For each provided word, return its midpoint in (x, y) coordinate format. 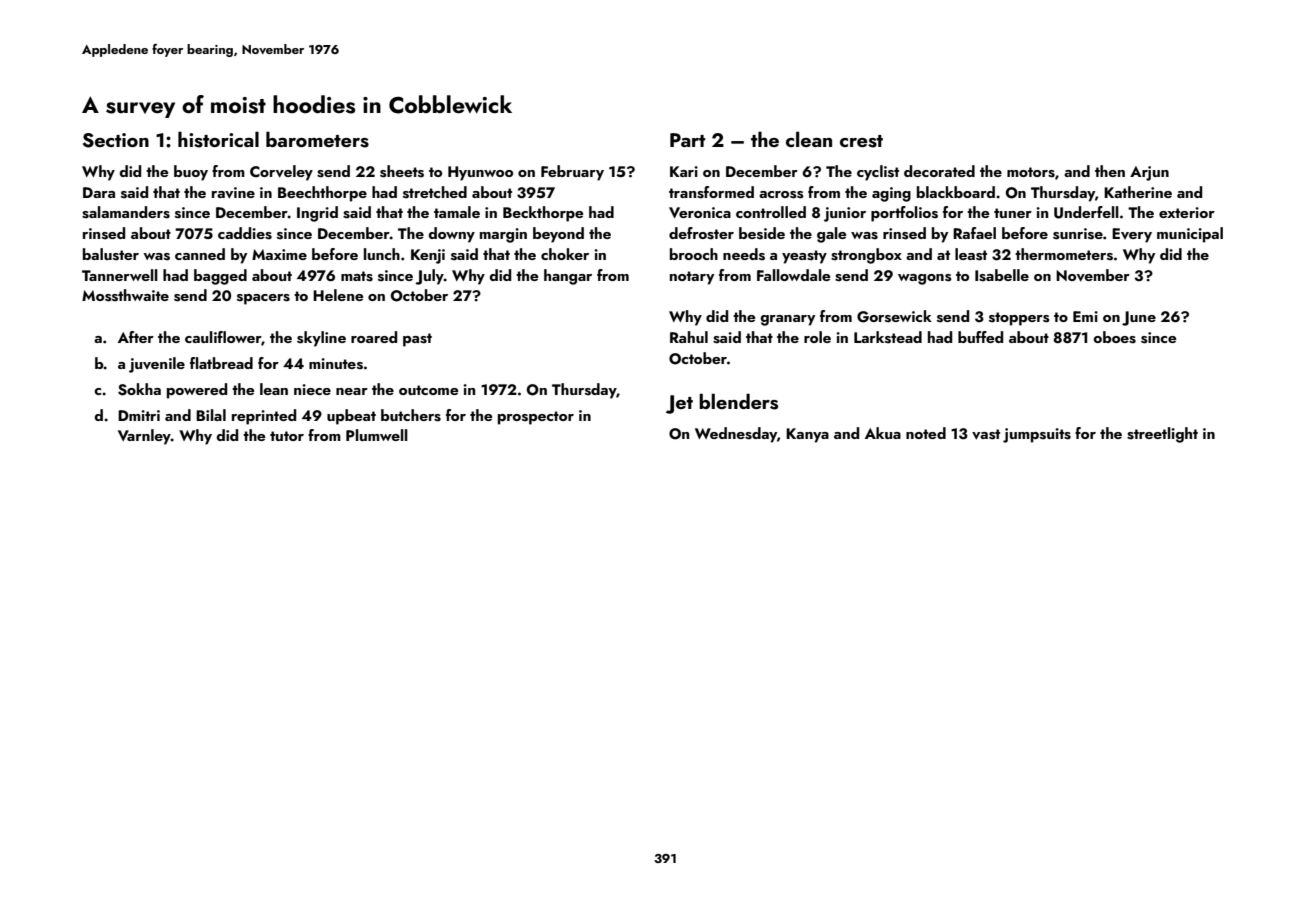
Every (1132, 235)
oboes (1114, 337)
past (417, 340)
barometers (317, 139)
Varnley (144, 437)
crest (861, 141)
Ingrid (317, 214)
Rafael (974, 233)
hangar (568, 277)
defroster (701, 233)
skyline (321, 339)
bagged (220, 277)
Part (687, 140)
